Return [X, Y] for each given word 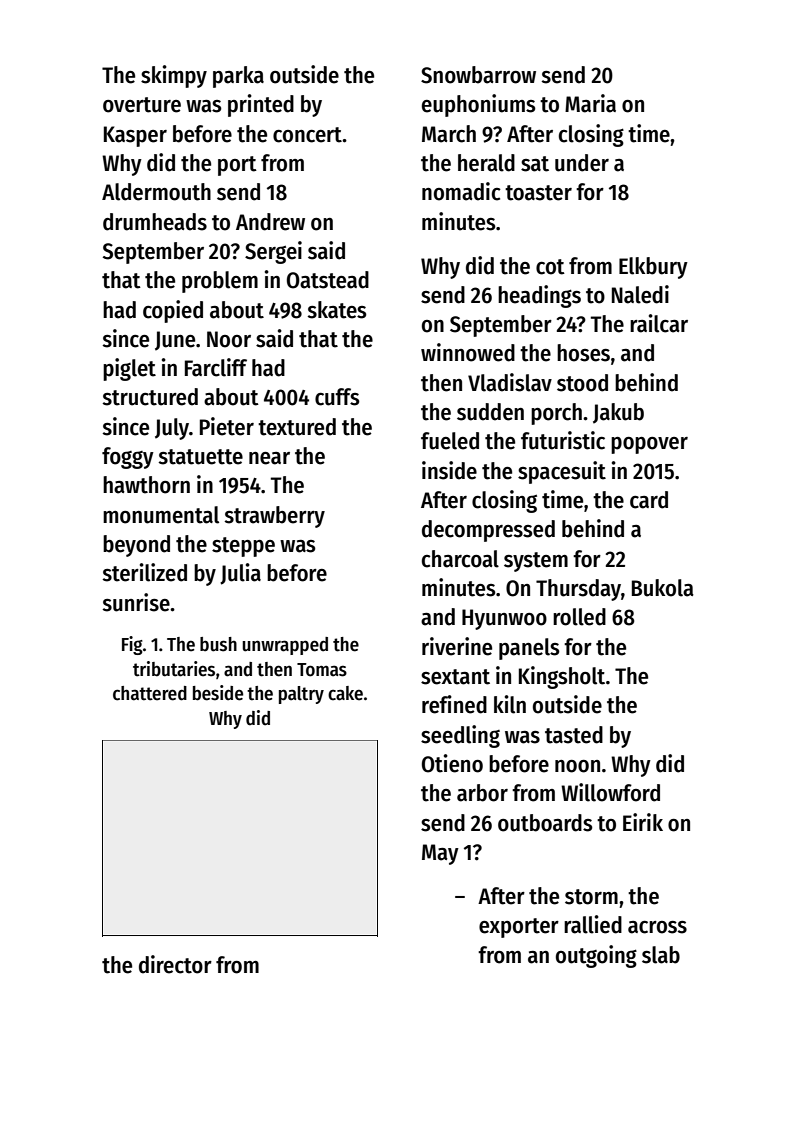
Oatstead [328, 280]
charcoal [460, 559]
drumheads [155, 222]
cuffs [337, 397]
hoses [583, 353]
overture [142, 105]
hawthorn [146, 485]
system [536, 562]
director [175, 964]
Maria [590, 103]
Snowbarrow [478, 75]
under [582, 163]
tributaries [174, 669]
